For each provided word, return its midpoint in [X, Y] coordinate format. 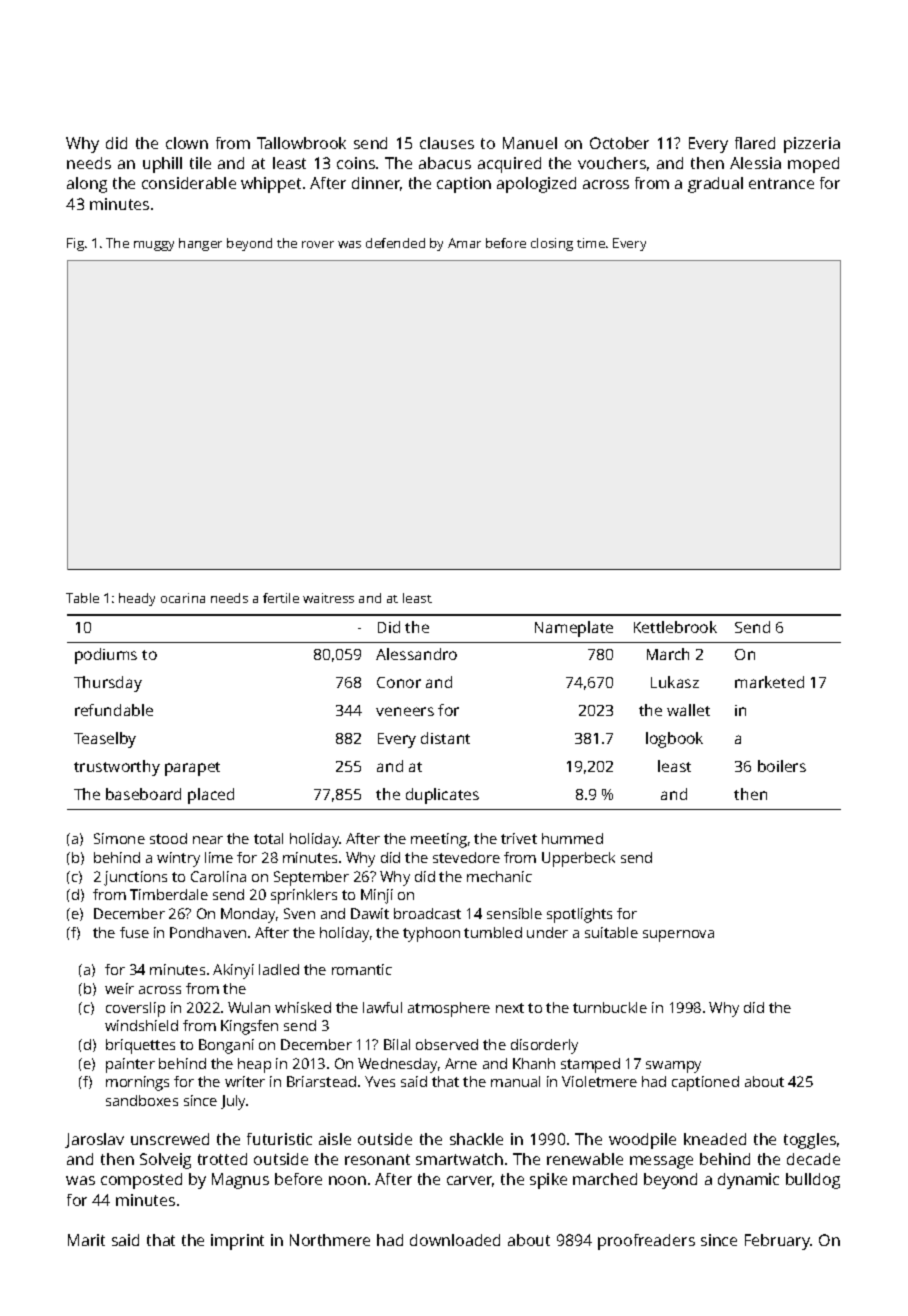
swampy [673, 1067]
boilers [782, 766]
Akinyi [233, 971]
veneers [405, 711]
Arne [461, 1063]
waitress [328, 598]
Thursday [108, 684]
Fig [75, 244]
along [87, 185]
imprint [237, 1242]
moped [813, 165]
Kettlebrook [675, 627]
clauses [447, 143]
